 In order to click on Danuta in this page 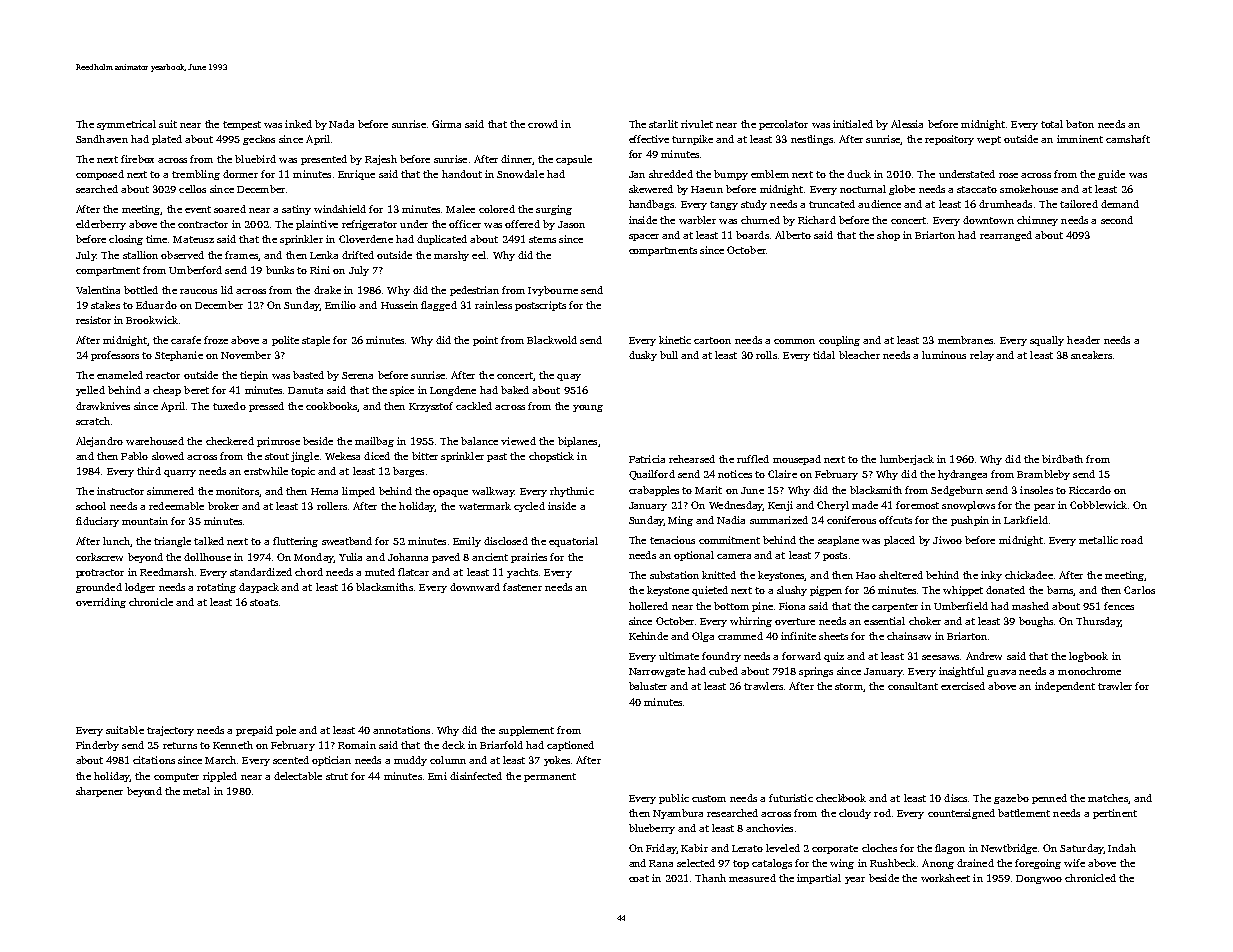, I will do `click(305, 390)`.
